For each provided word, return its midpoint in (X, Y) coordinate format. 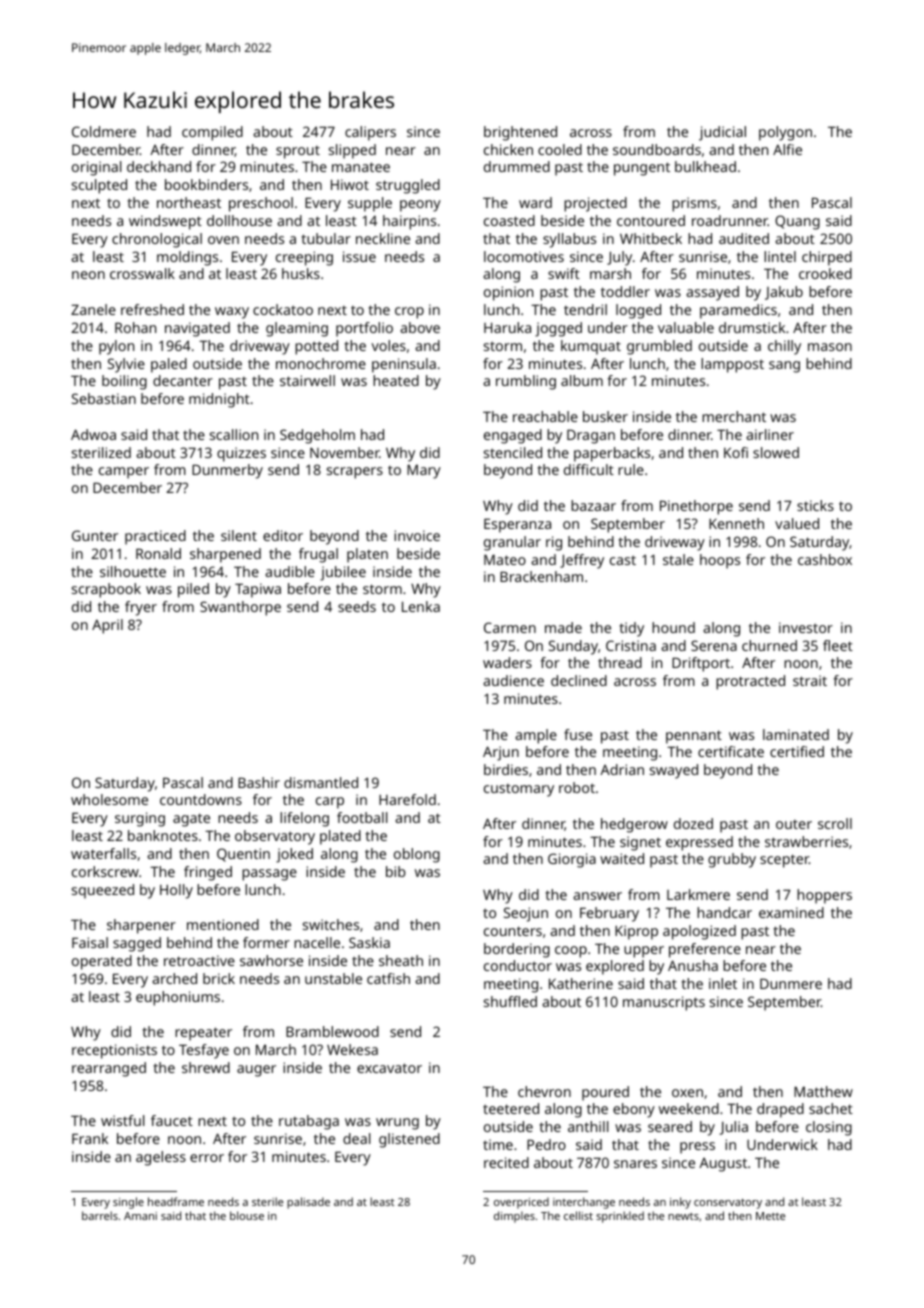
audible (290, 571)
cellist (578, 1215)
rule (631, 469)
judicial (722, 133)
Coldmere (104, 131)
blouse (247, 1215)
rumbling (526, 382)
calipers (370, 133)
